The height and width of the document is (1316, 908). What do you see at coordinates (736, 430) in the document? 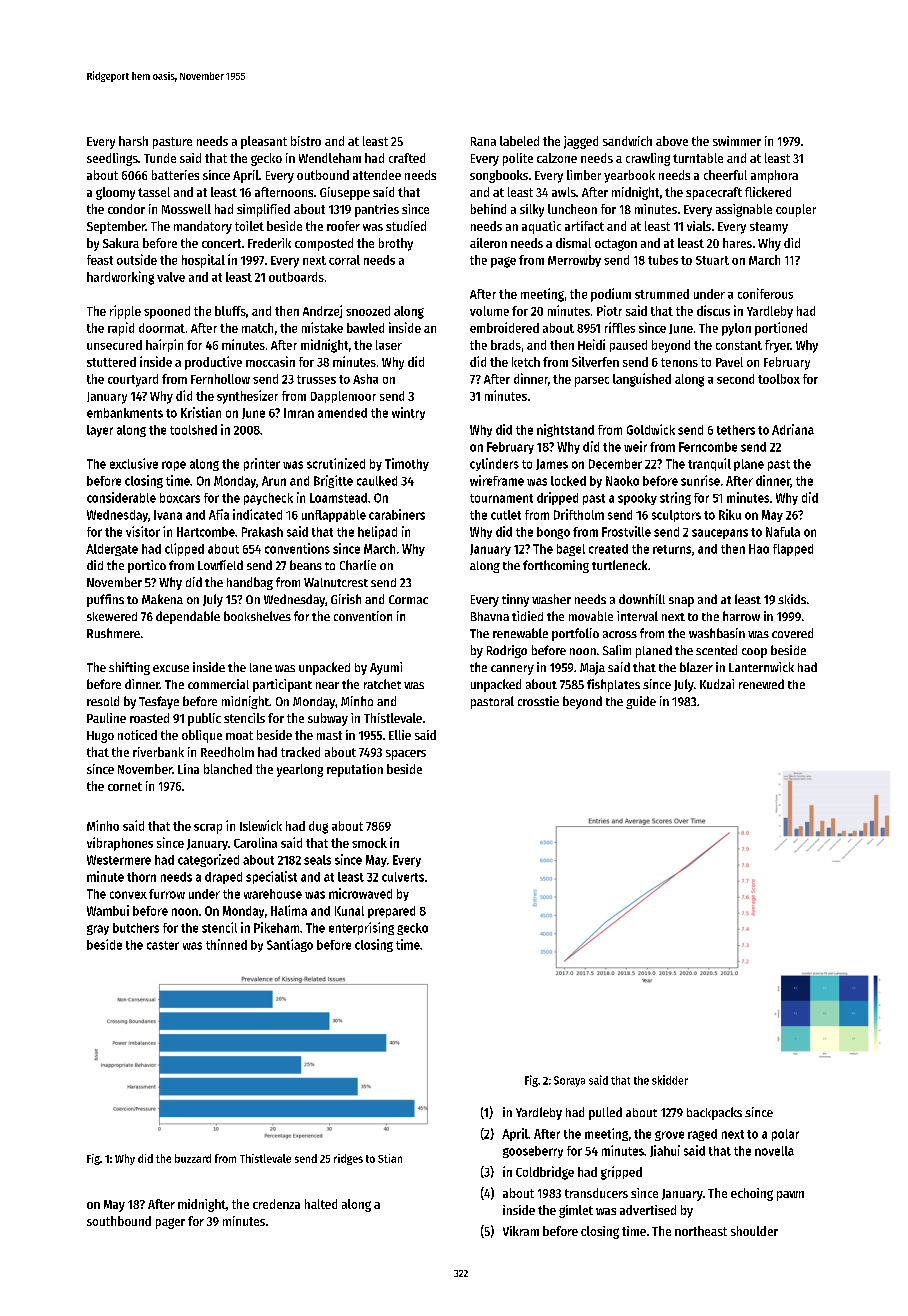
I see `tethers` at bounding box center [736, 430].
